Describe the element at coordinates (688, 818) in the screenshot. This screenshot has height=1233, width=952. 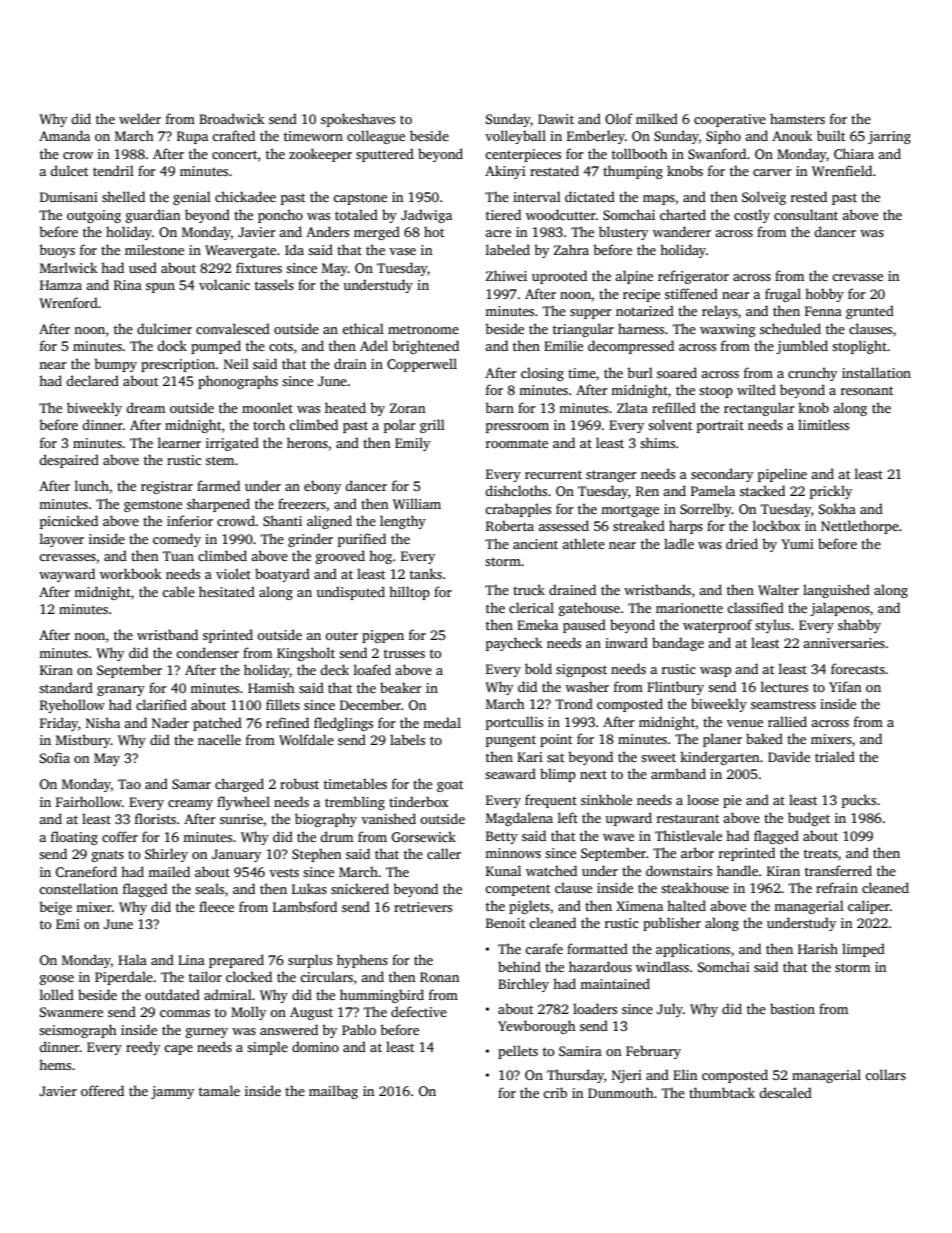
I see `restaurant` at that location.
